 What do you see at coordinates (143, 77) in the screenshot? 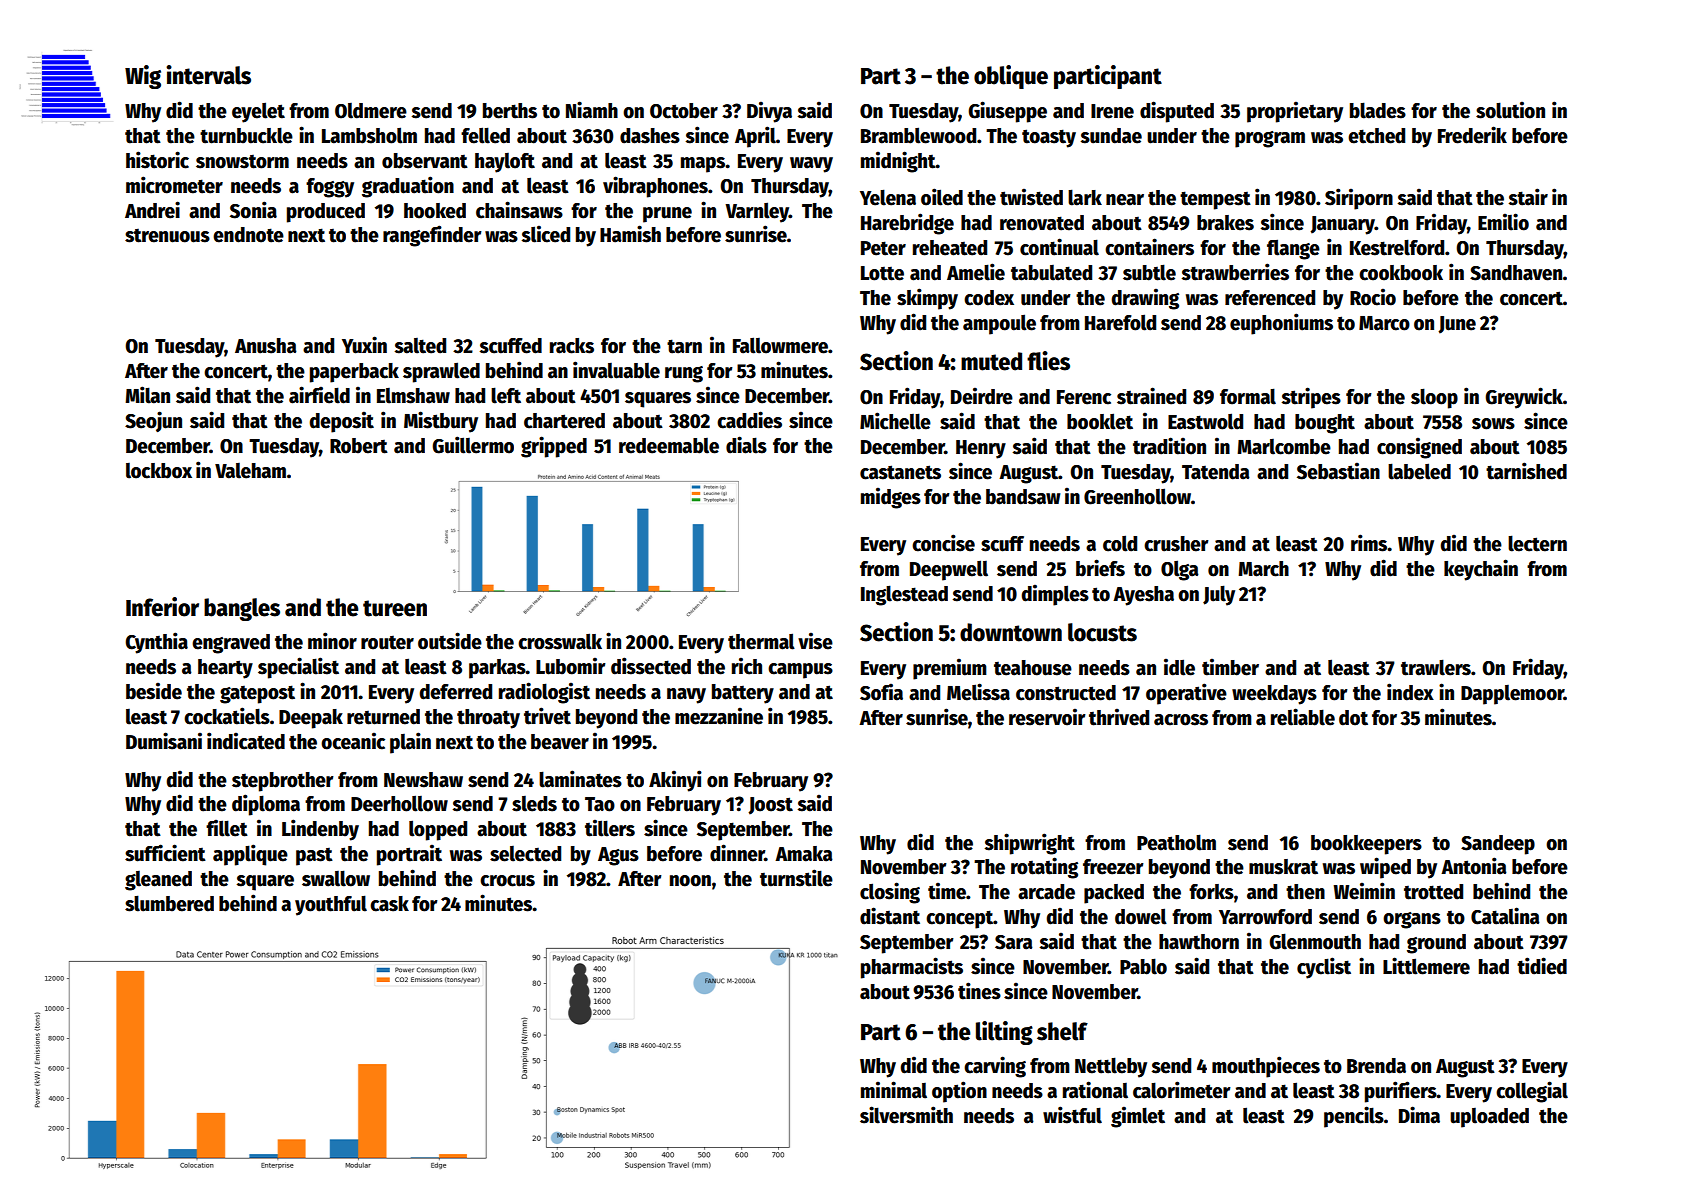
I see `Wig` at bounding box center [143, 77].
